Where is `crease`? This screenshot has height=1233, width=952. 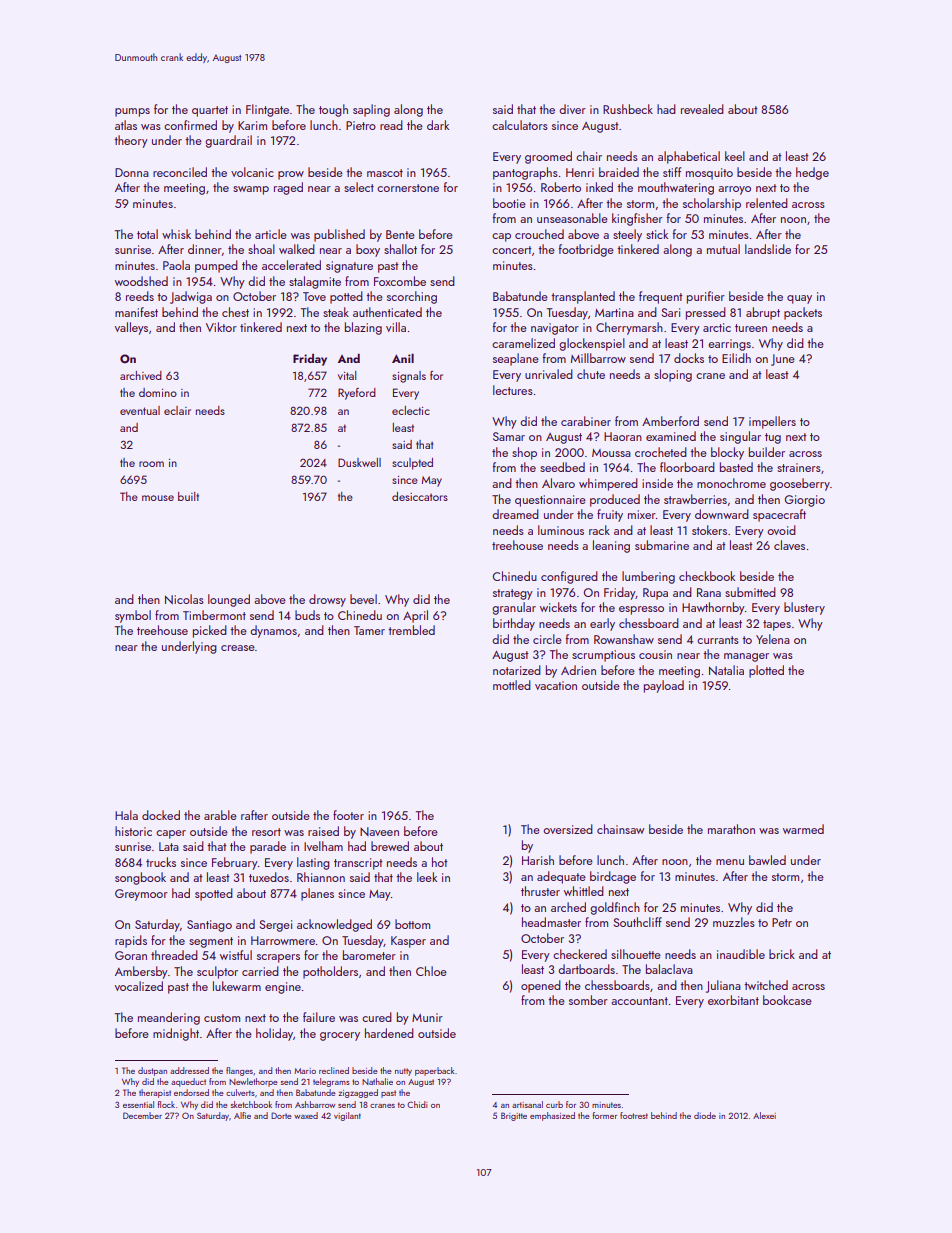
crease is located at coordinates (238, 648).
